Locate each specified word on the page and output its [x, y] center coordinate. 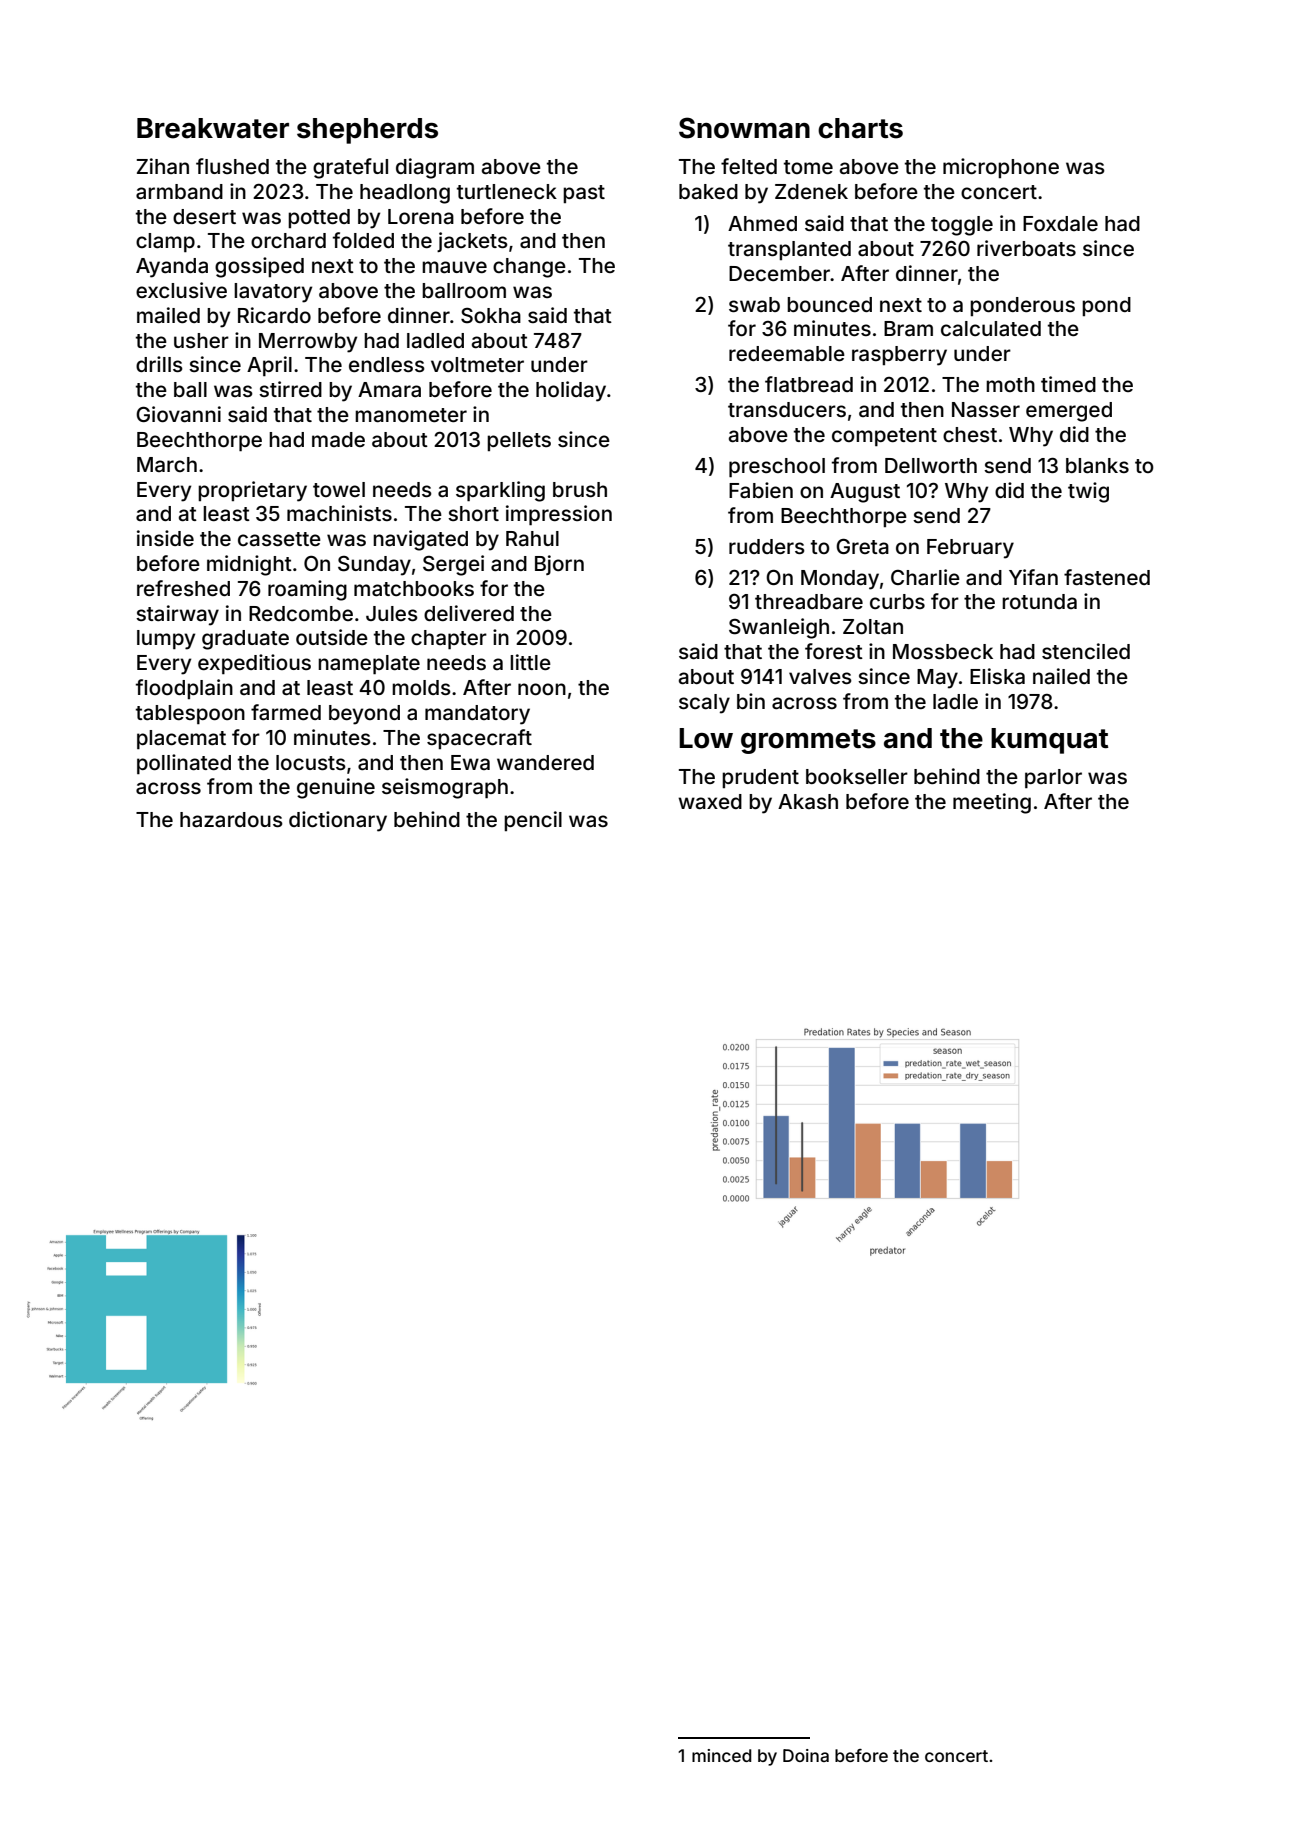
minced [722, 1755]
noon [542, 689]
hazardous [231, 819]
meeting [992, 803]
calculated [991, 328]
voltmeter [477, 364]
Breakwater [213, 128]
